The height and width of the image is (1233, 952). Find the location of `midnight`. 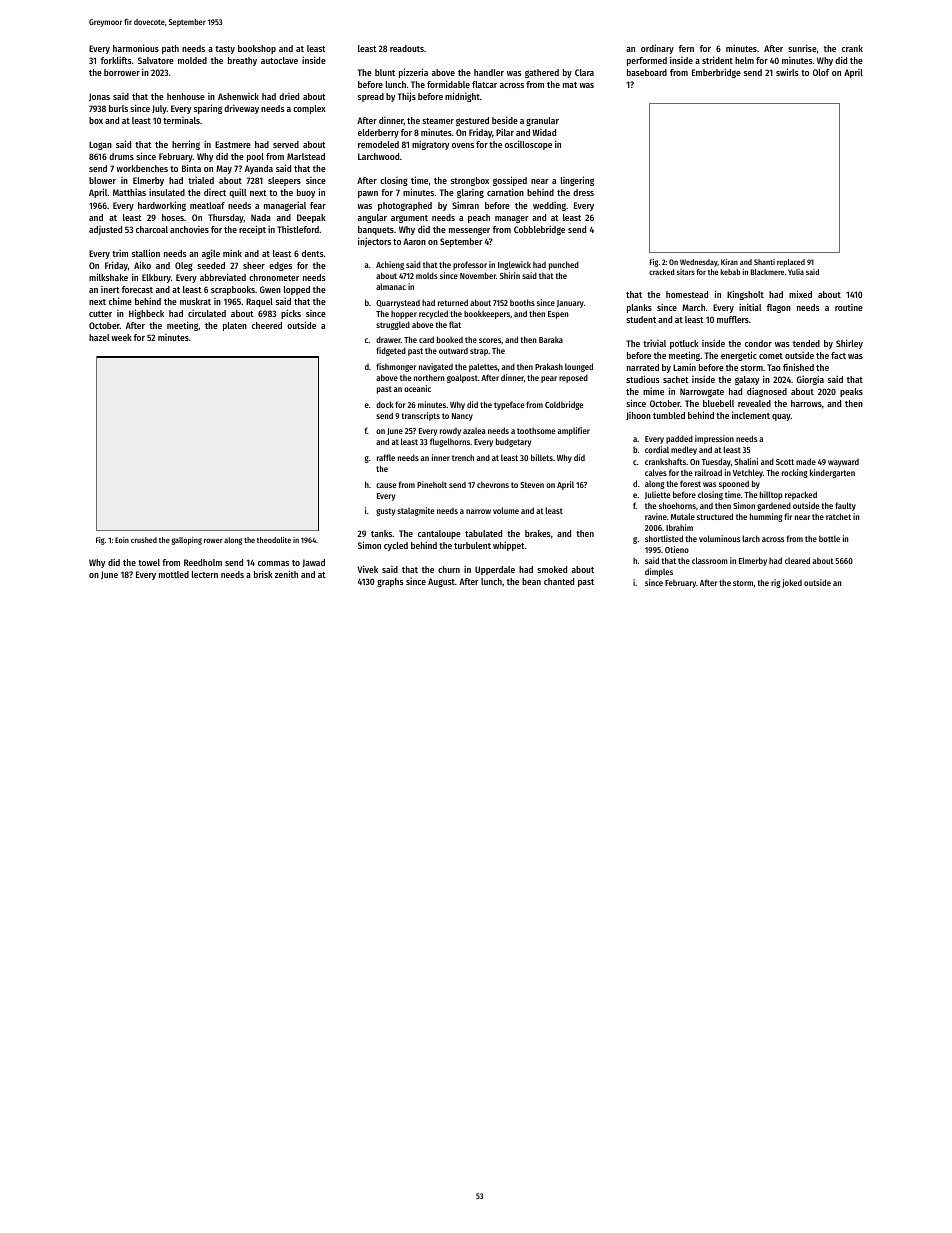

midnight is located at coordinates (462, 97).
